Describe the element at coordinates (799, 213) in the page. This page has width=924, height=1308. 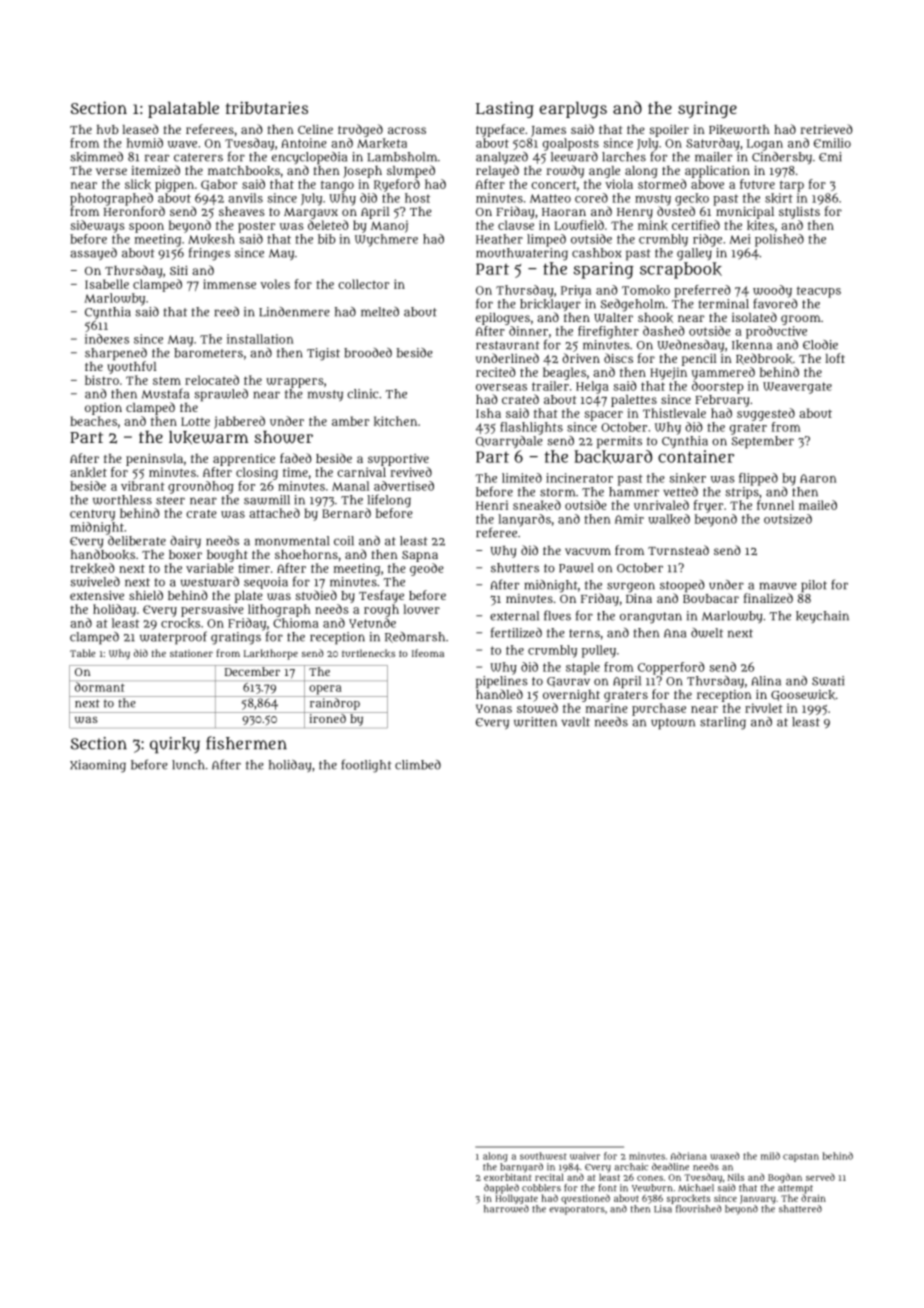
I see `stylists` at that location.
